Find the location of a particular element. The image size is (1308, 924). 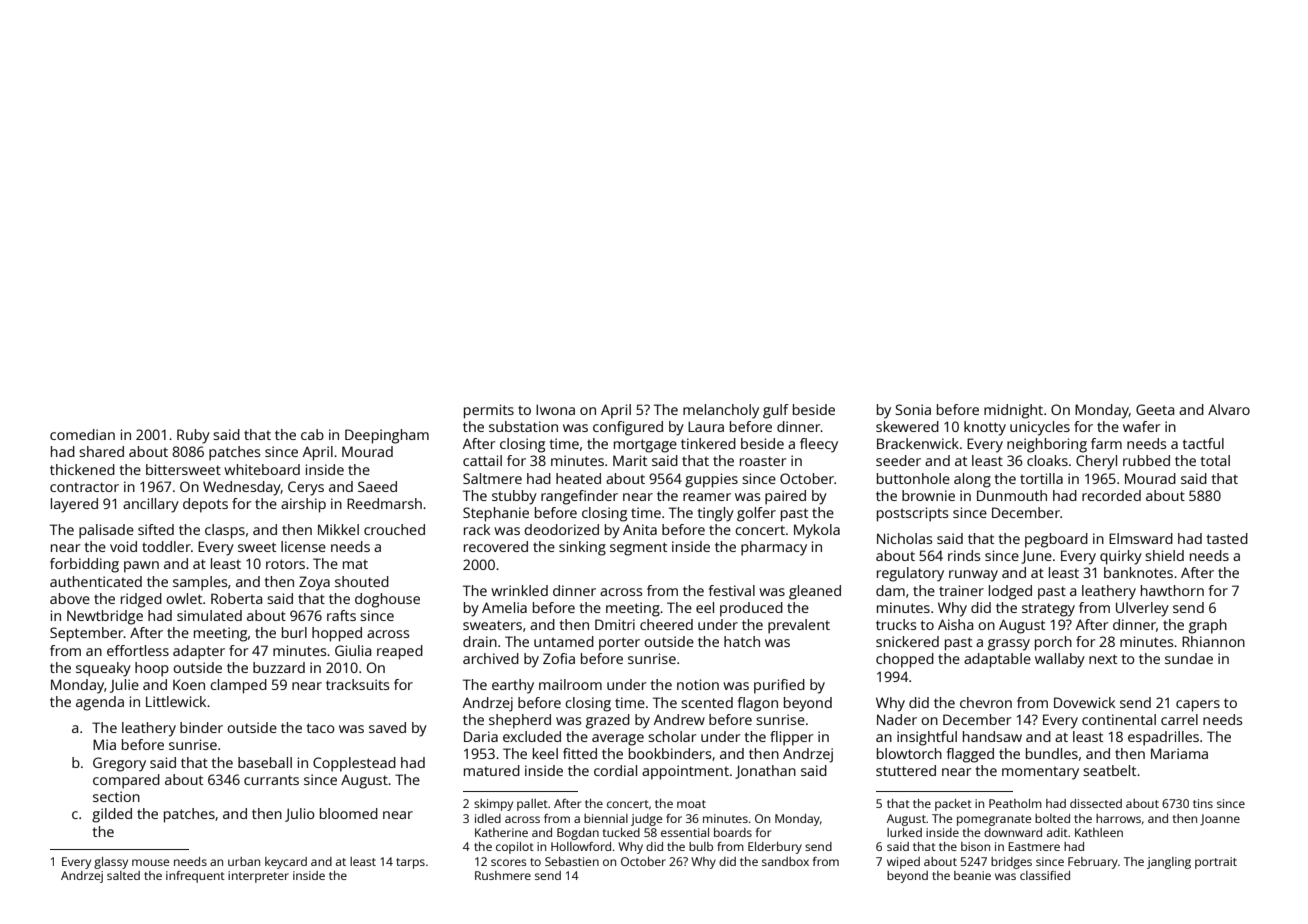

portrait is located at coordinates (1216, 863).
